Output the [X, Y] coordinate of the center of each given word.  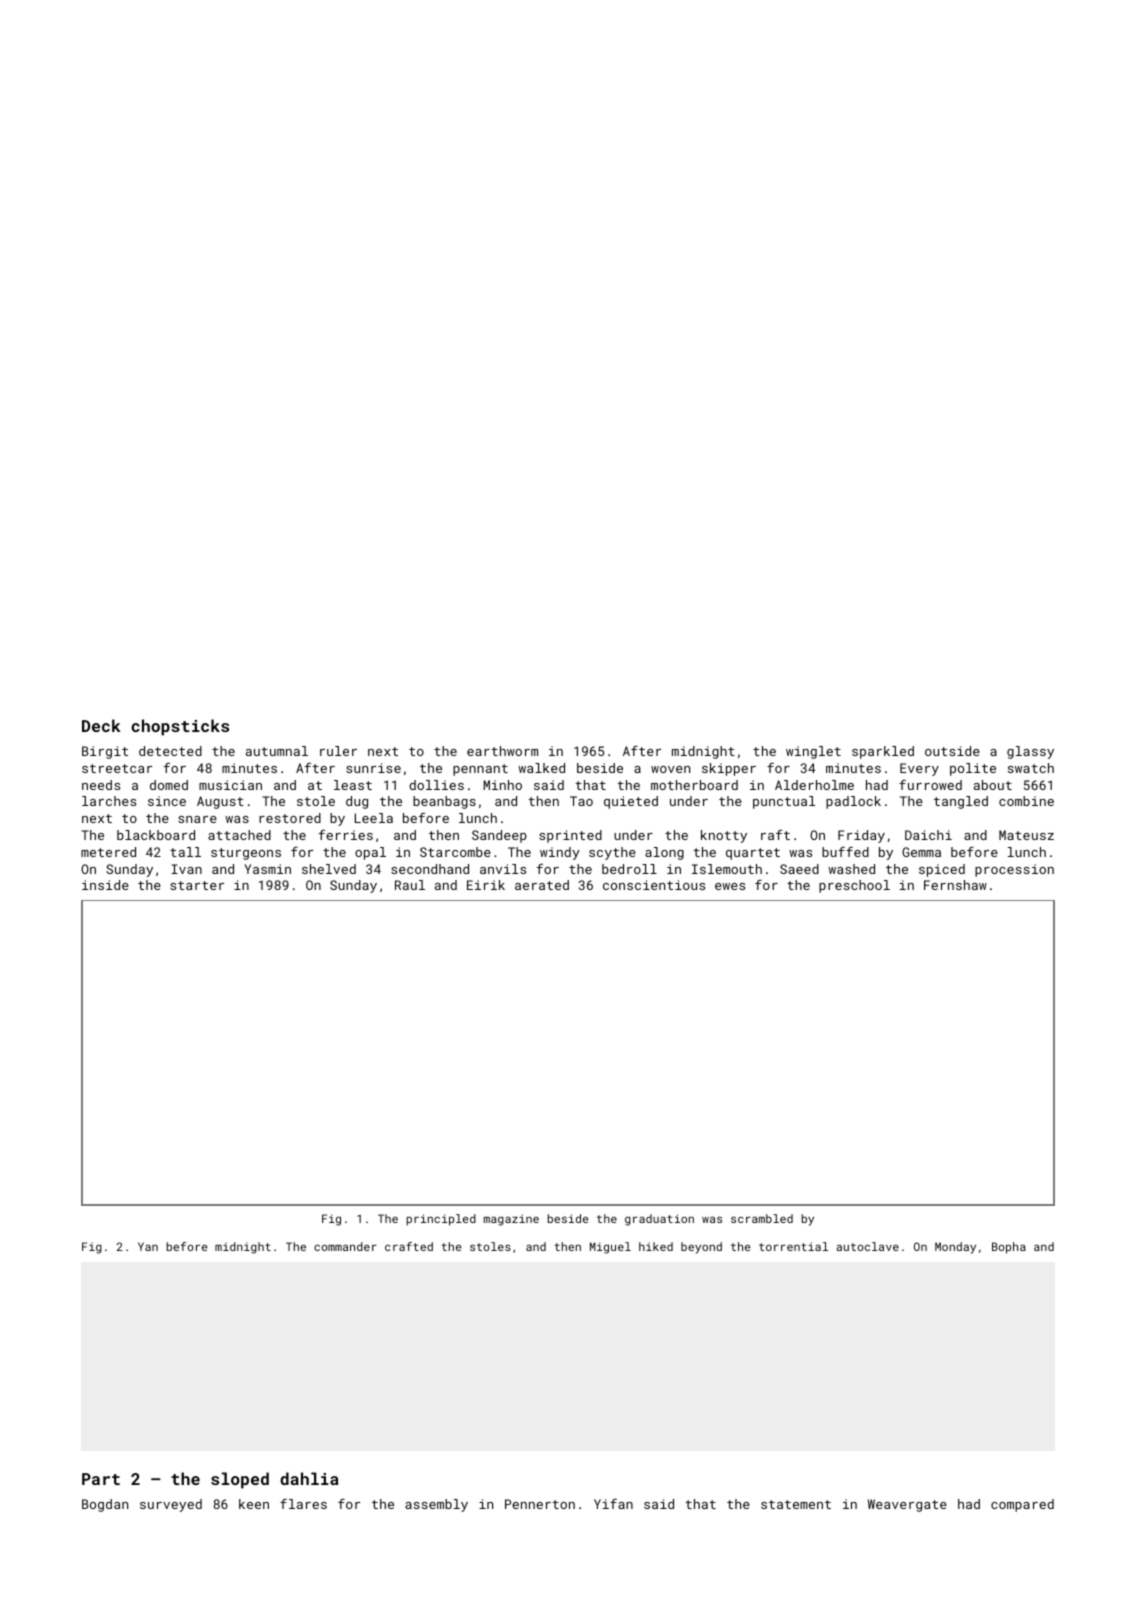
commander [345, 1246]
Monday [955, 1248]
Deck [101, 725]
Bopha [1009, 1248]
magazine [511, 1220]
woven [670, 769]
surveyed [171, 1505]
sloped [240, 1480]
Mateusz [1026, 835]
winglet [813, 752]
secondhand [430, 869]
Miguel [610, 1248]
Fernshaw [955, 885]
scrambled [762, 1218]
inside [105, 885]
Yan [148, 1246]
